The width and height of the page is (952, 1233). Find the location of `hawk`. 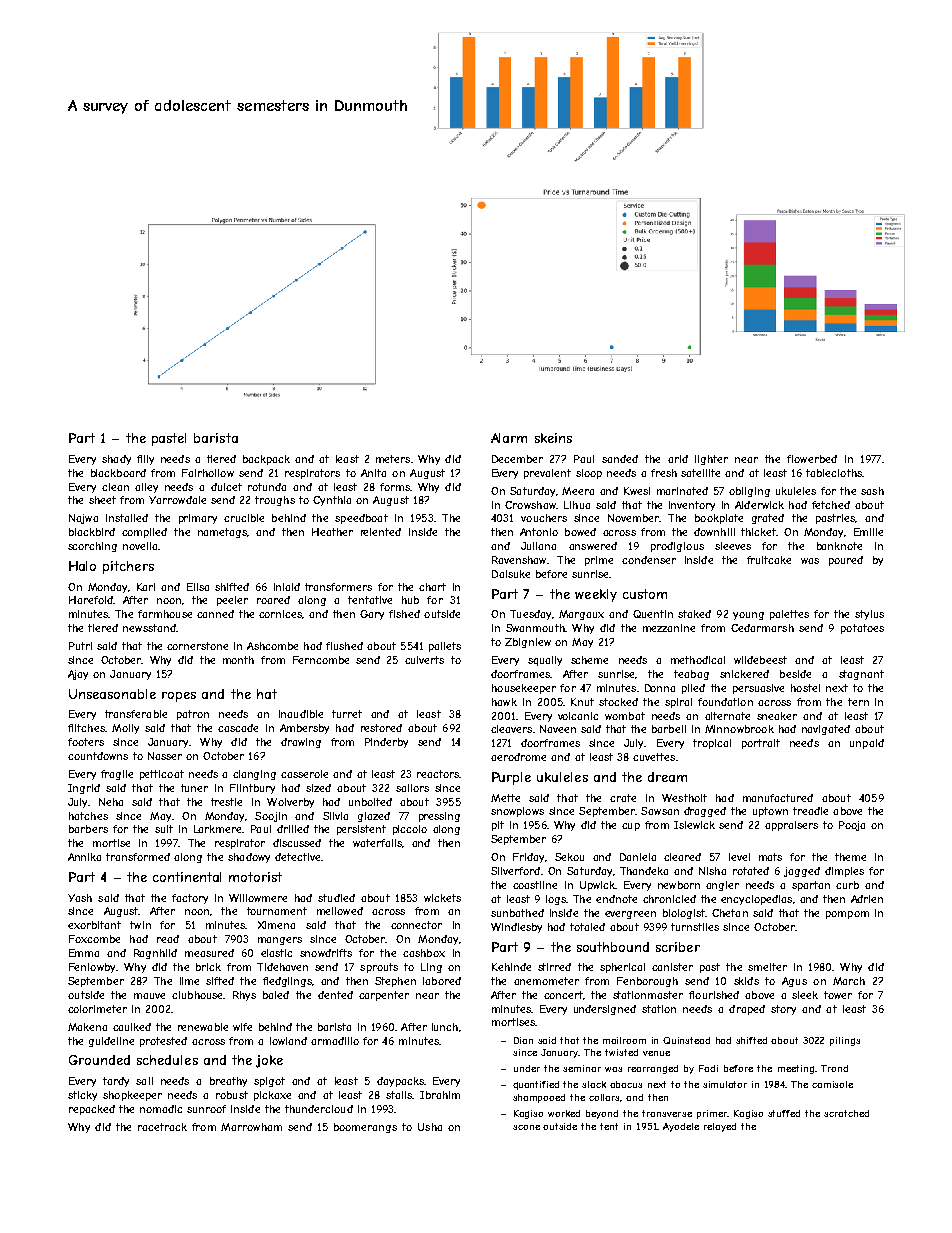

hawk is located at coordinates (504, 702).
